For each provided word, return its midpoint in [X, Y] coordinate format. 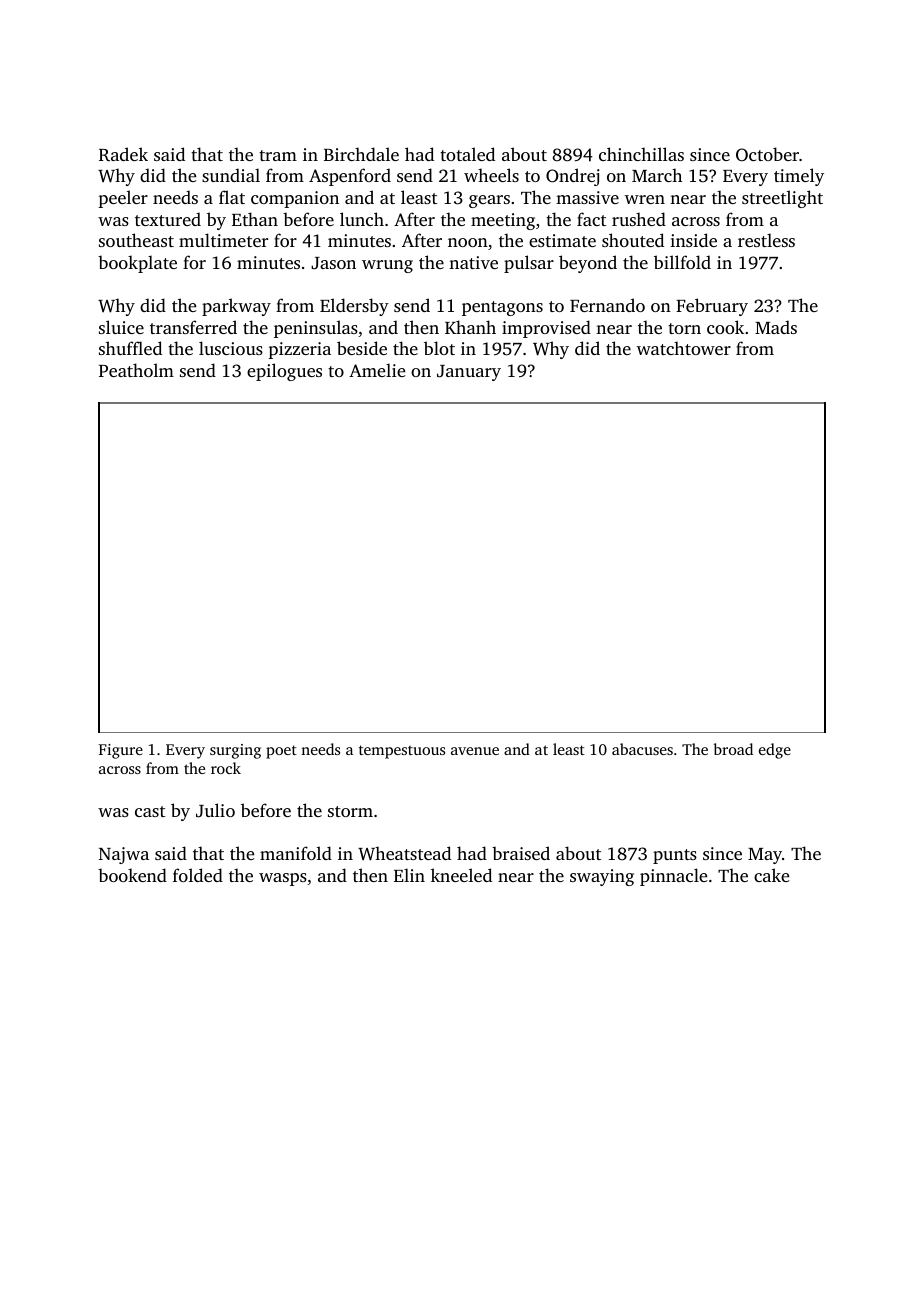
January [469, 373]
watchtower [684, 348]
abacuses [642, 749]
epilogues [284, 372]
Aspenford [350, 177]
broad [733, 749]
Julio [215, 810]
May [765, 856]
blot [439, 348]
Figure [121, 751]
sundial [231, 175]
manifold [296, 853]
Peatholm [136, 370]
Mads [776, 327]
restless [766, 240]
